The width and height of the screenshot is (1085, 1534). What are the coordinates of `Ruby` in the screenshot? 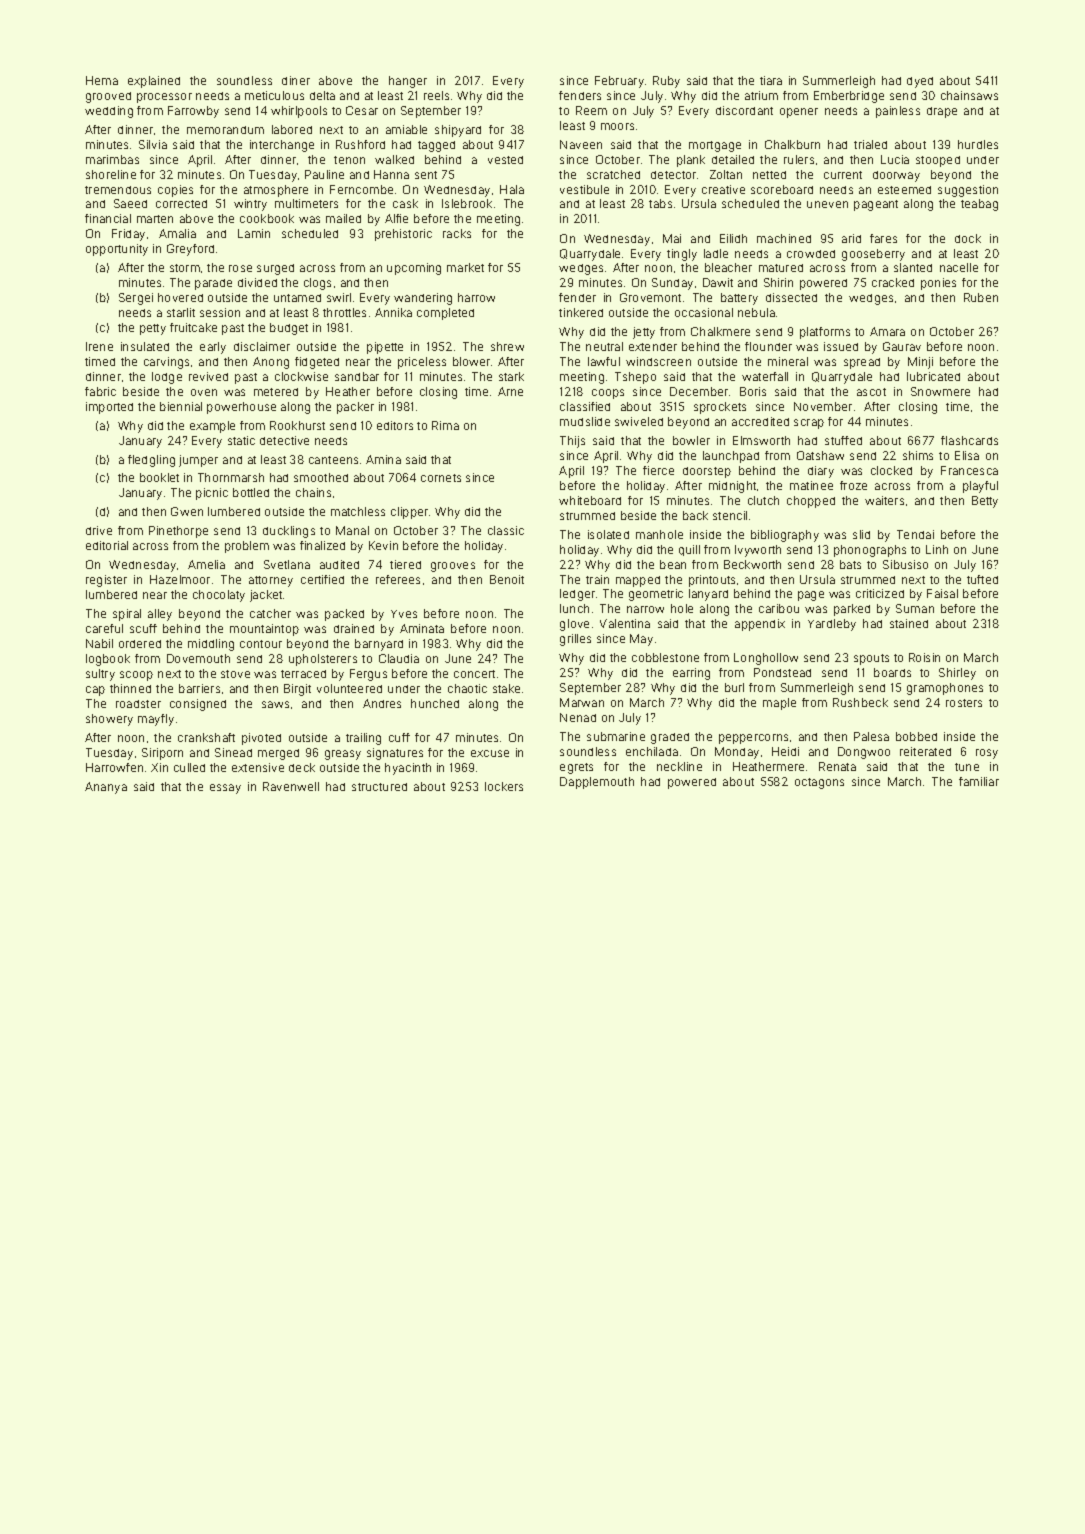 It's located at (666, 82).
